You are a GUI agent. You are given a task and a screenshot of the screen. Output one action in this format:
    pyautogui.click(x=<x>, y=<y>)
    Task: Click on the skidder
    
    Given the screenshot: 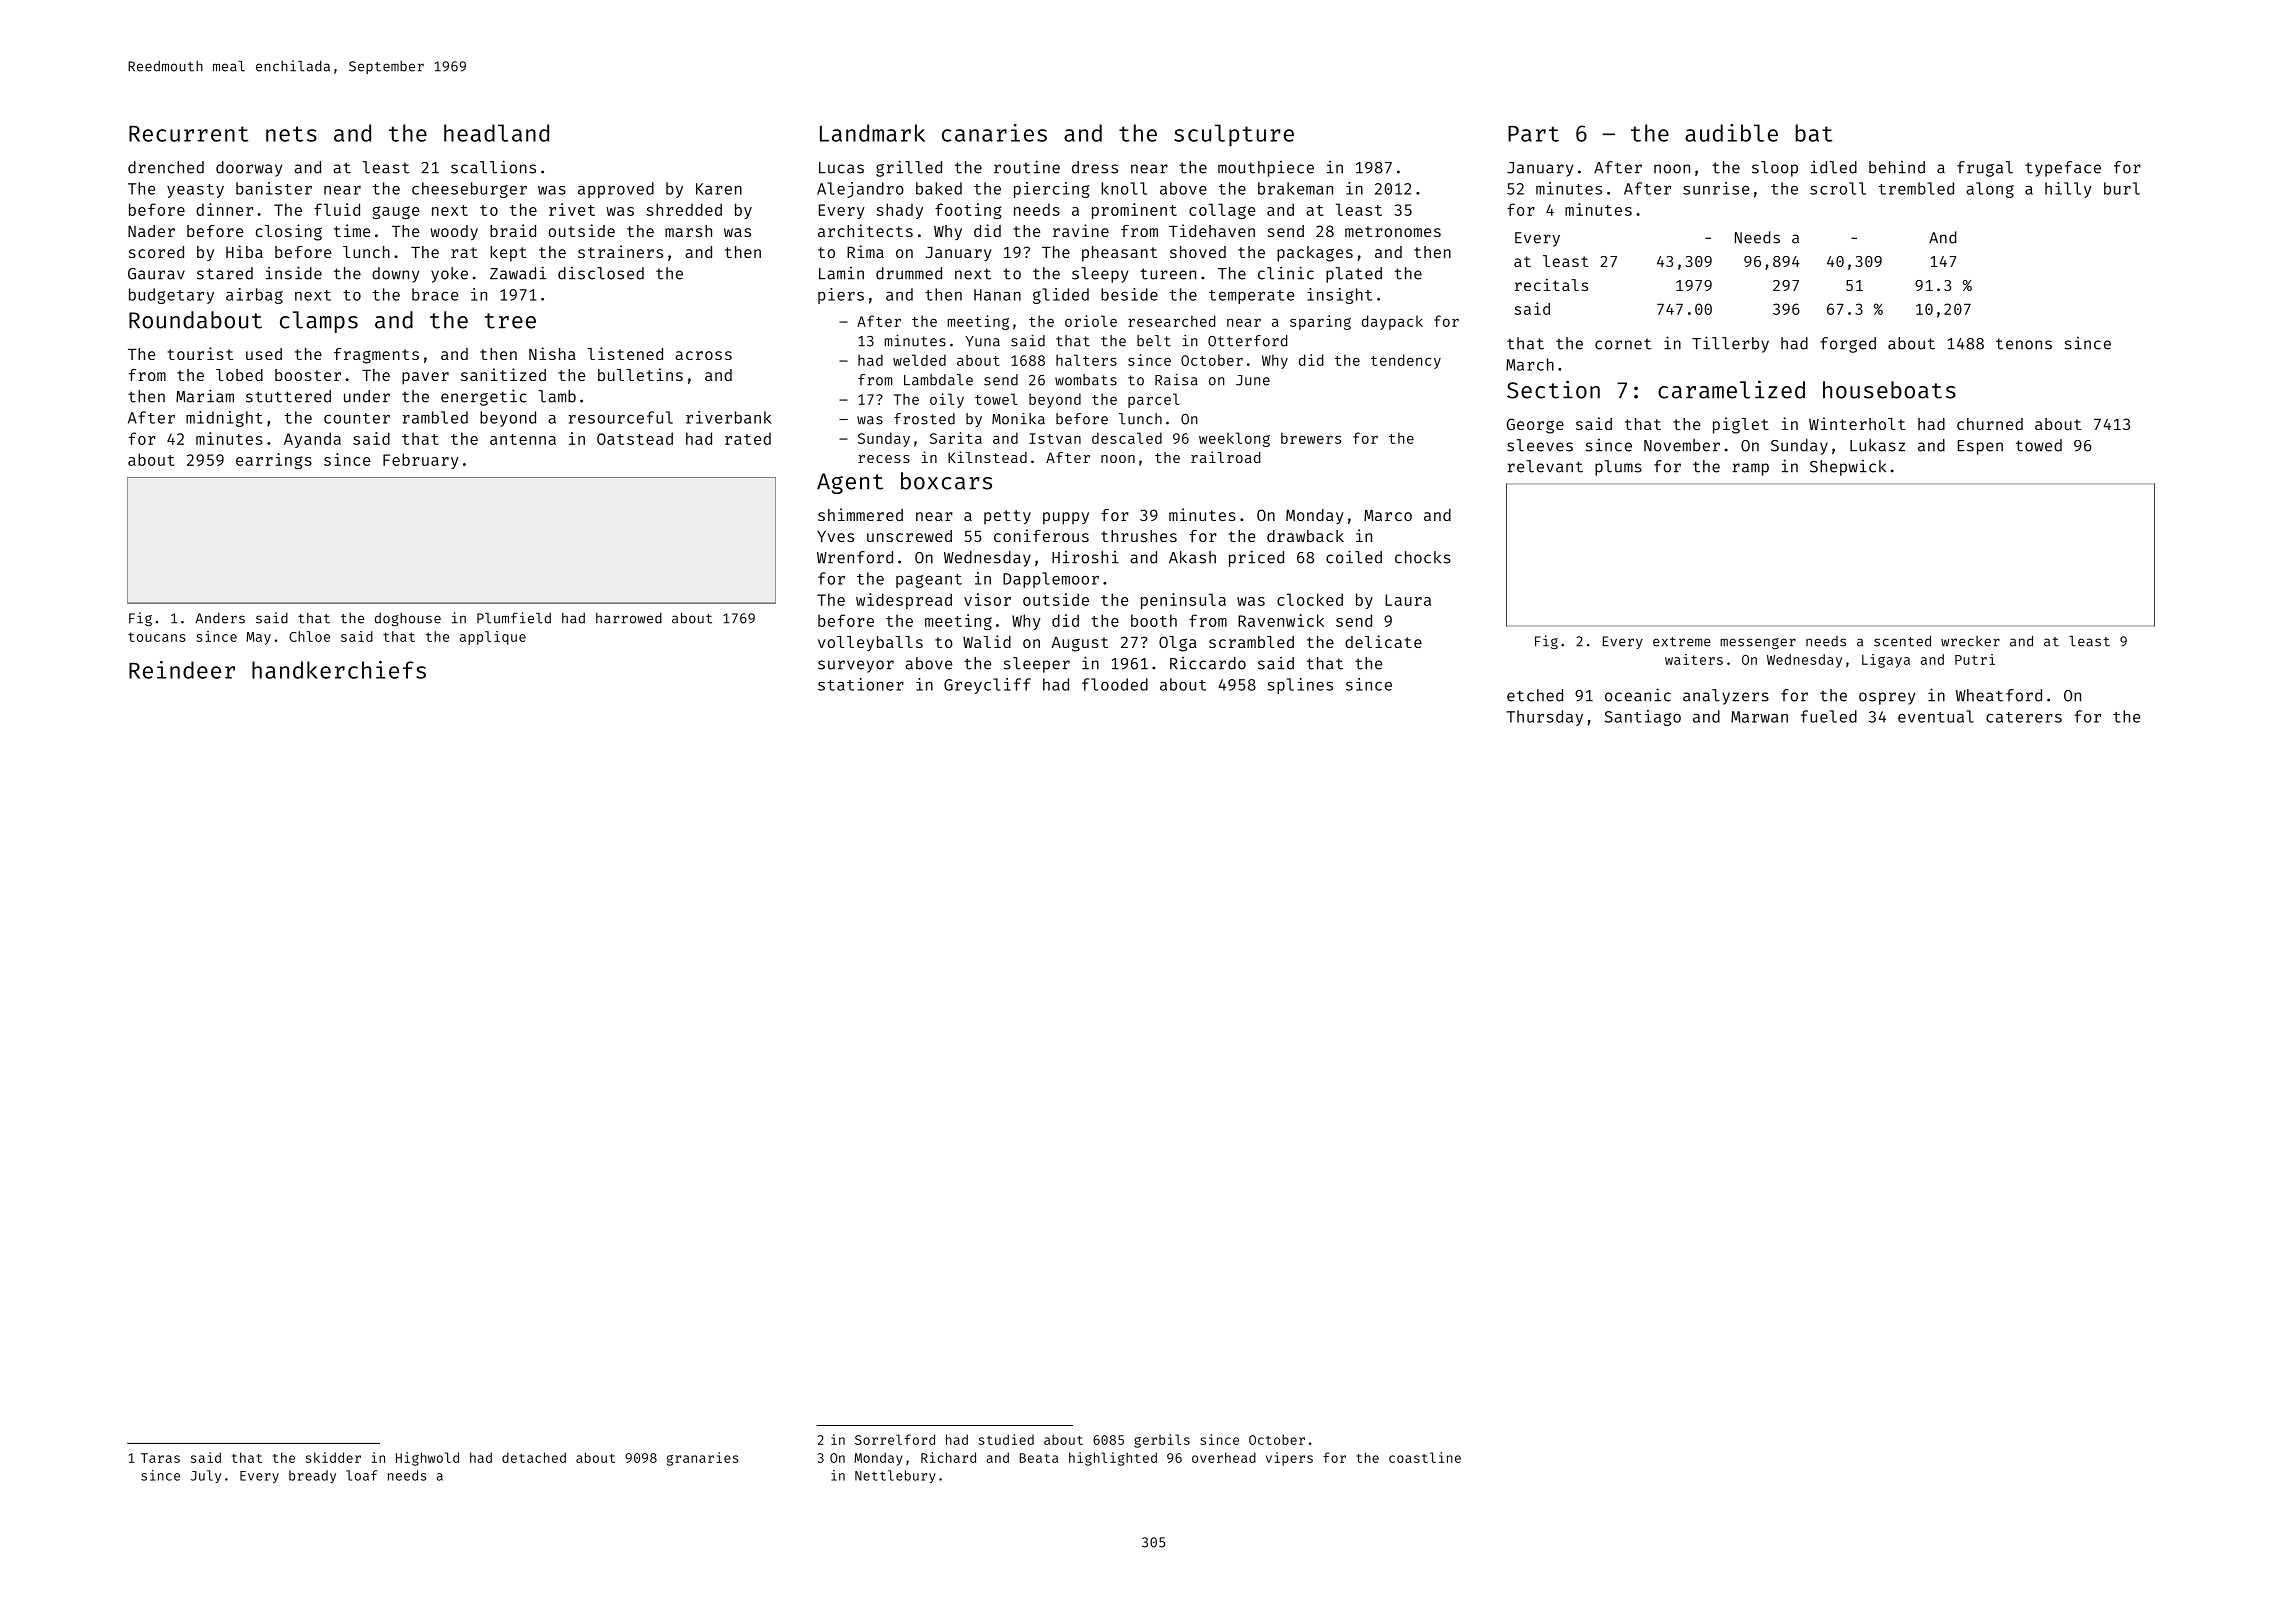 What is the action you would take?
    pyautogui.click(x=333, y=1457)
